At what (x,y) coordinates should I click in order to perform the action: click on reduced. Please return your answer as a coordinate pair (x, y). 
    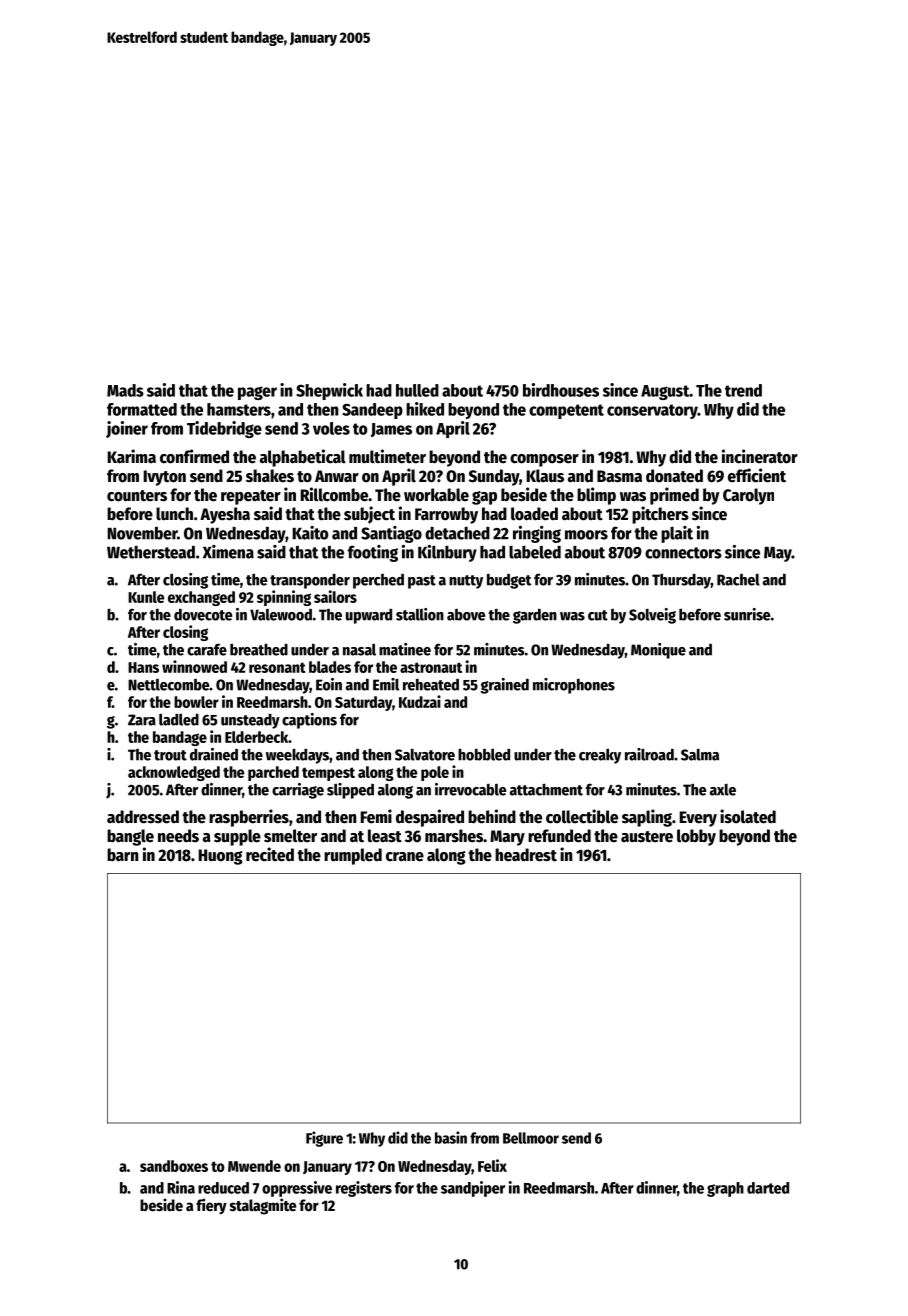
    Looking at the image, I should click on (223, 1188).
